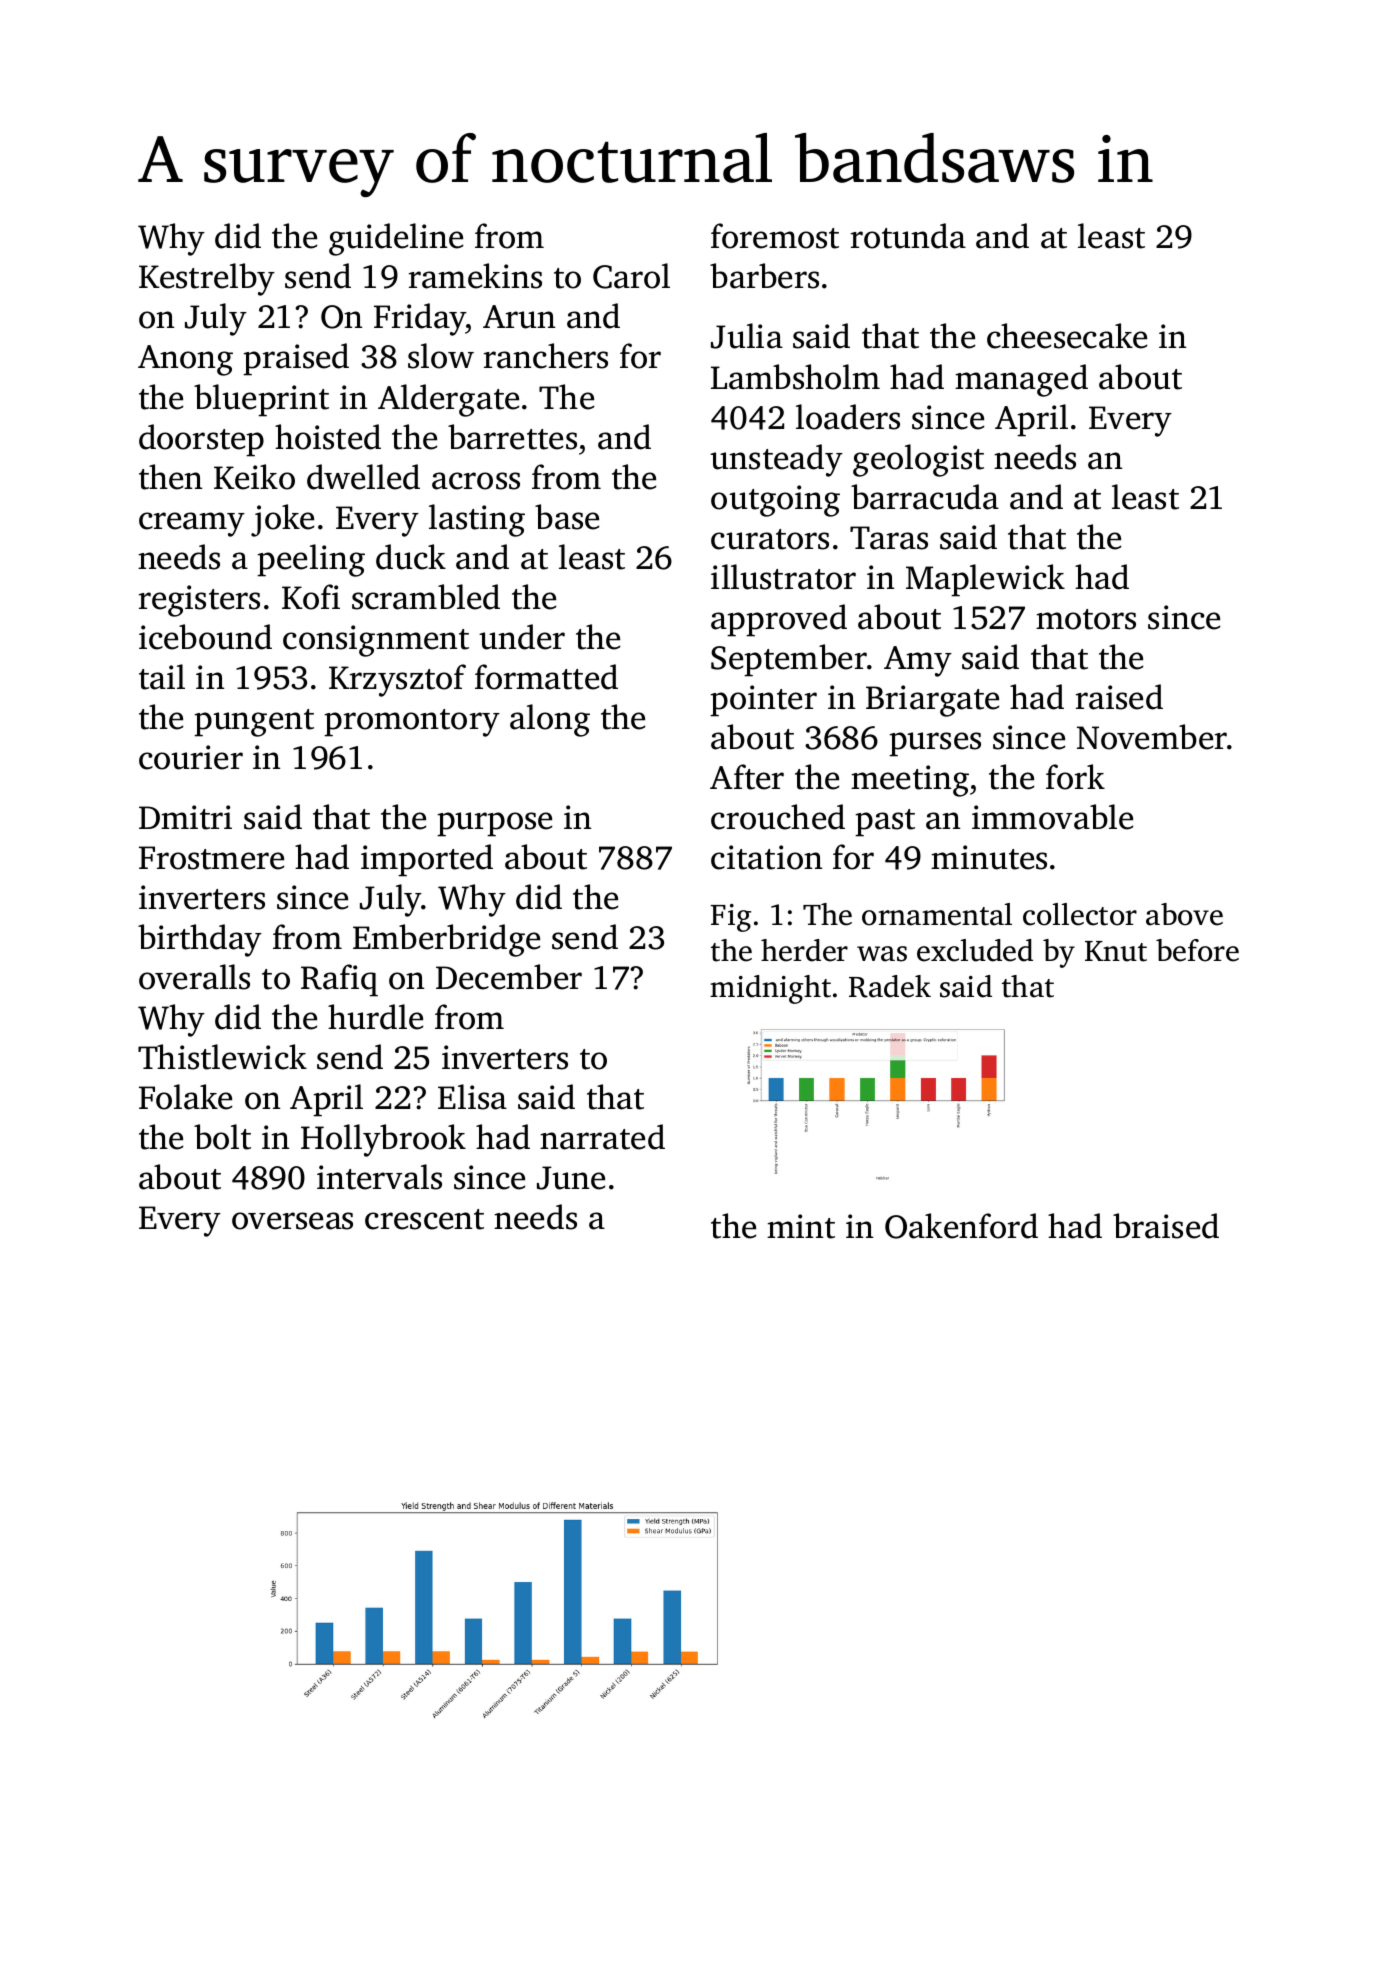  Describe the element at coordinates (766, 857) in the document. I see `citation` at that location.
